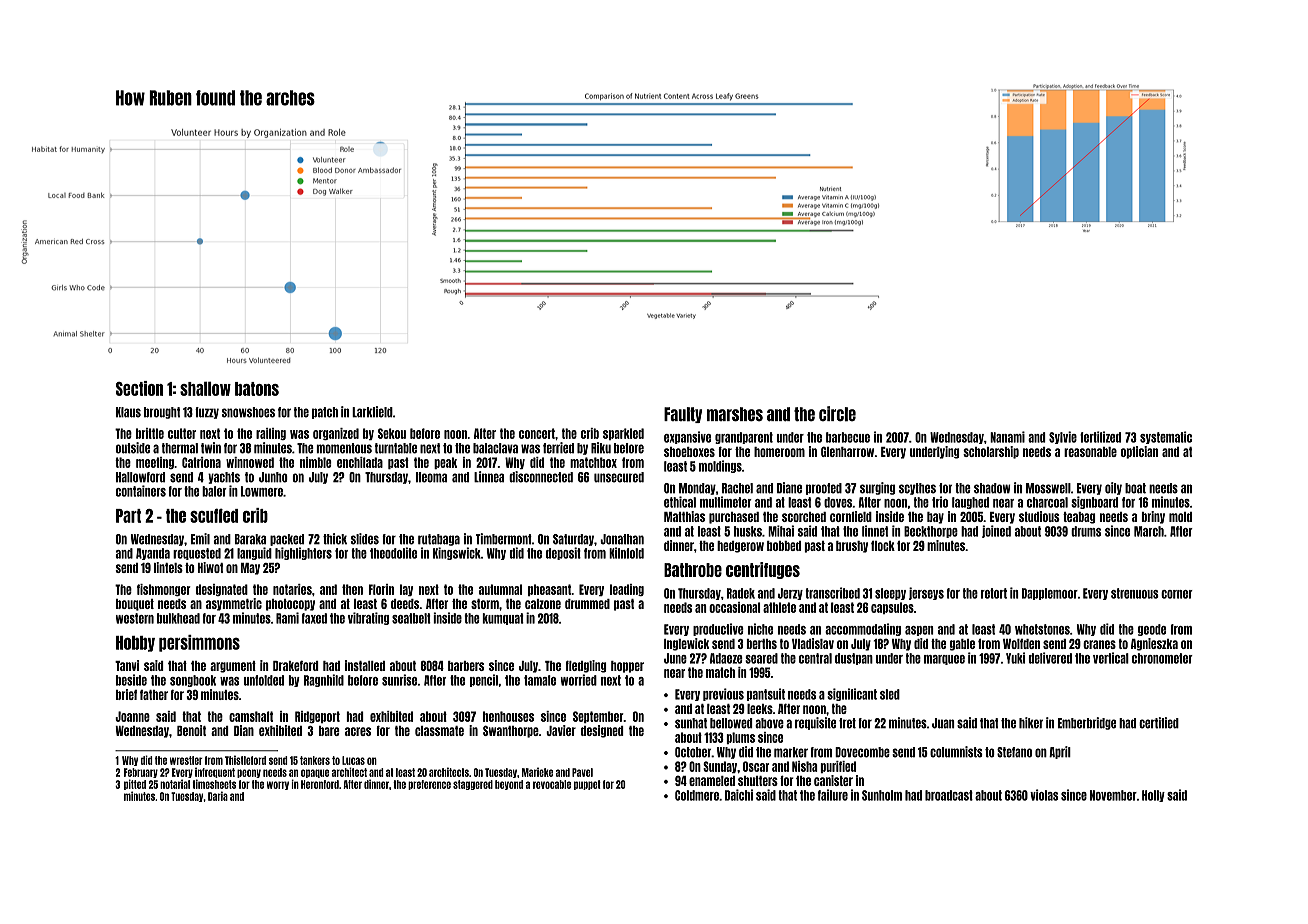  Describe the element at coordinates (815, 658) in the screenshot. I see `central` at that location.
